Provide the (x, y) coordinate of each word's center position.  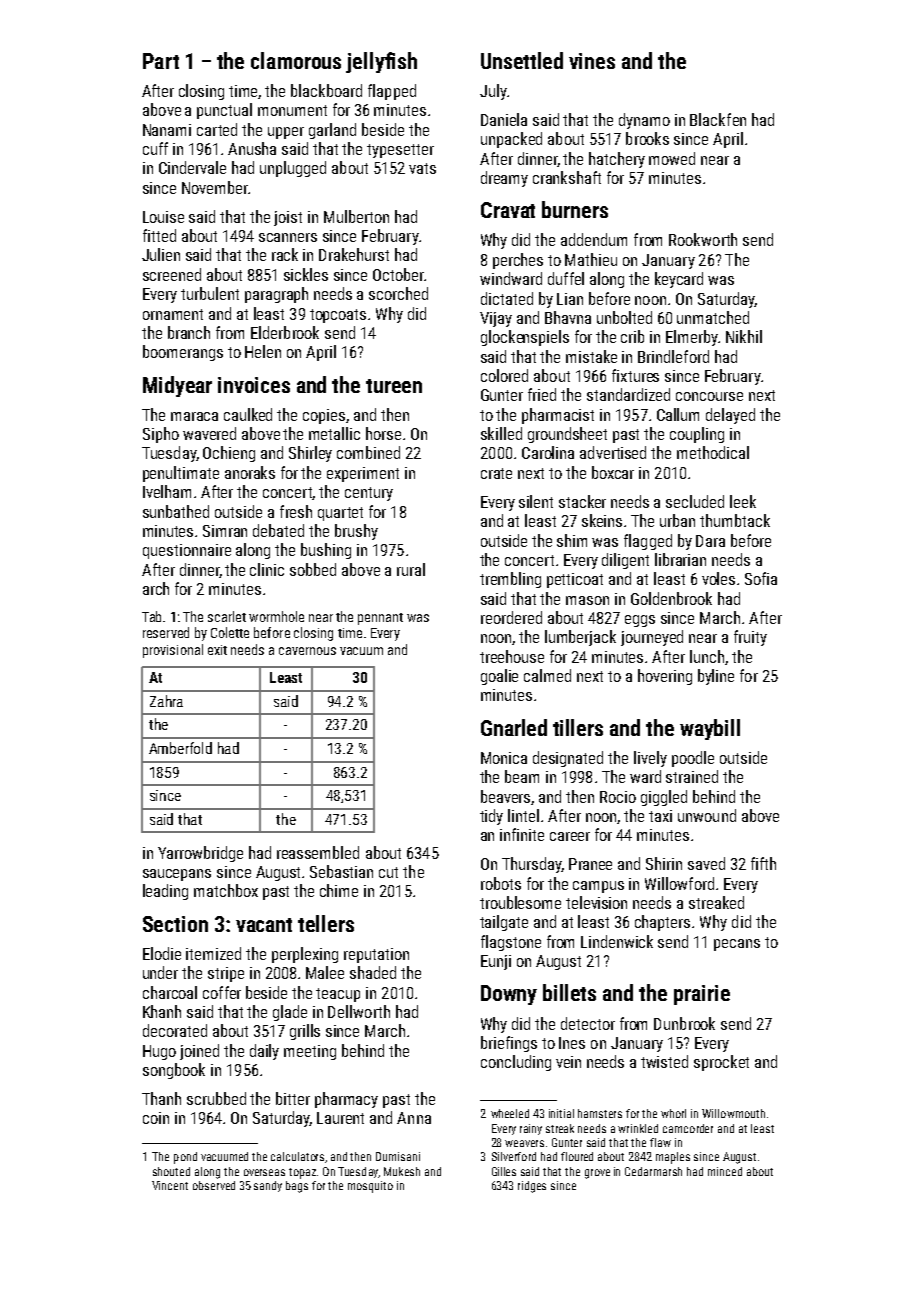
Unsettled (522, 60)
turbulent (210, 293)
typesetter (400, 151)
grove (597, 1174)
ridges (532, 1187)
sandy (268, 1186)
